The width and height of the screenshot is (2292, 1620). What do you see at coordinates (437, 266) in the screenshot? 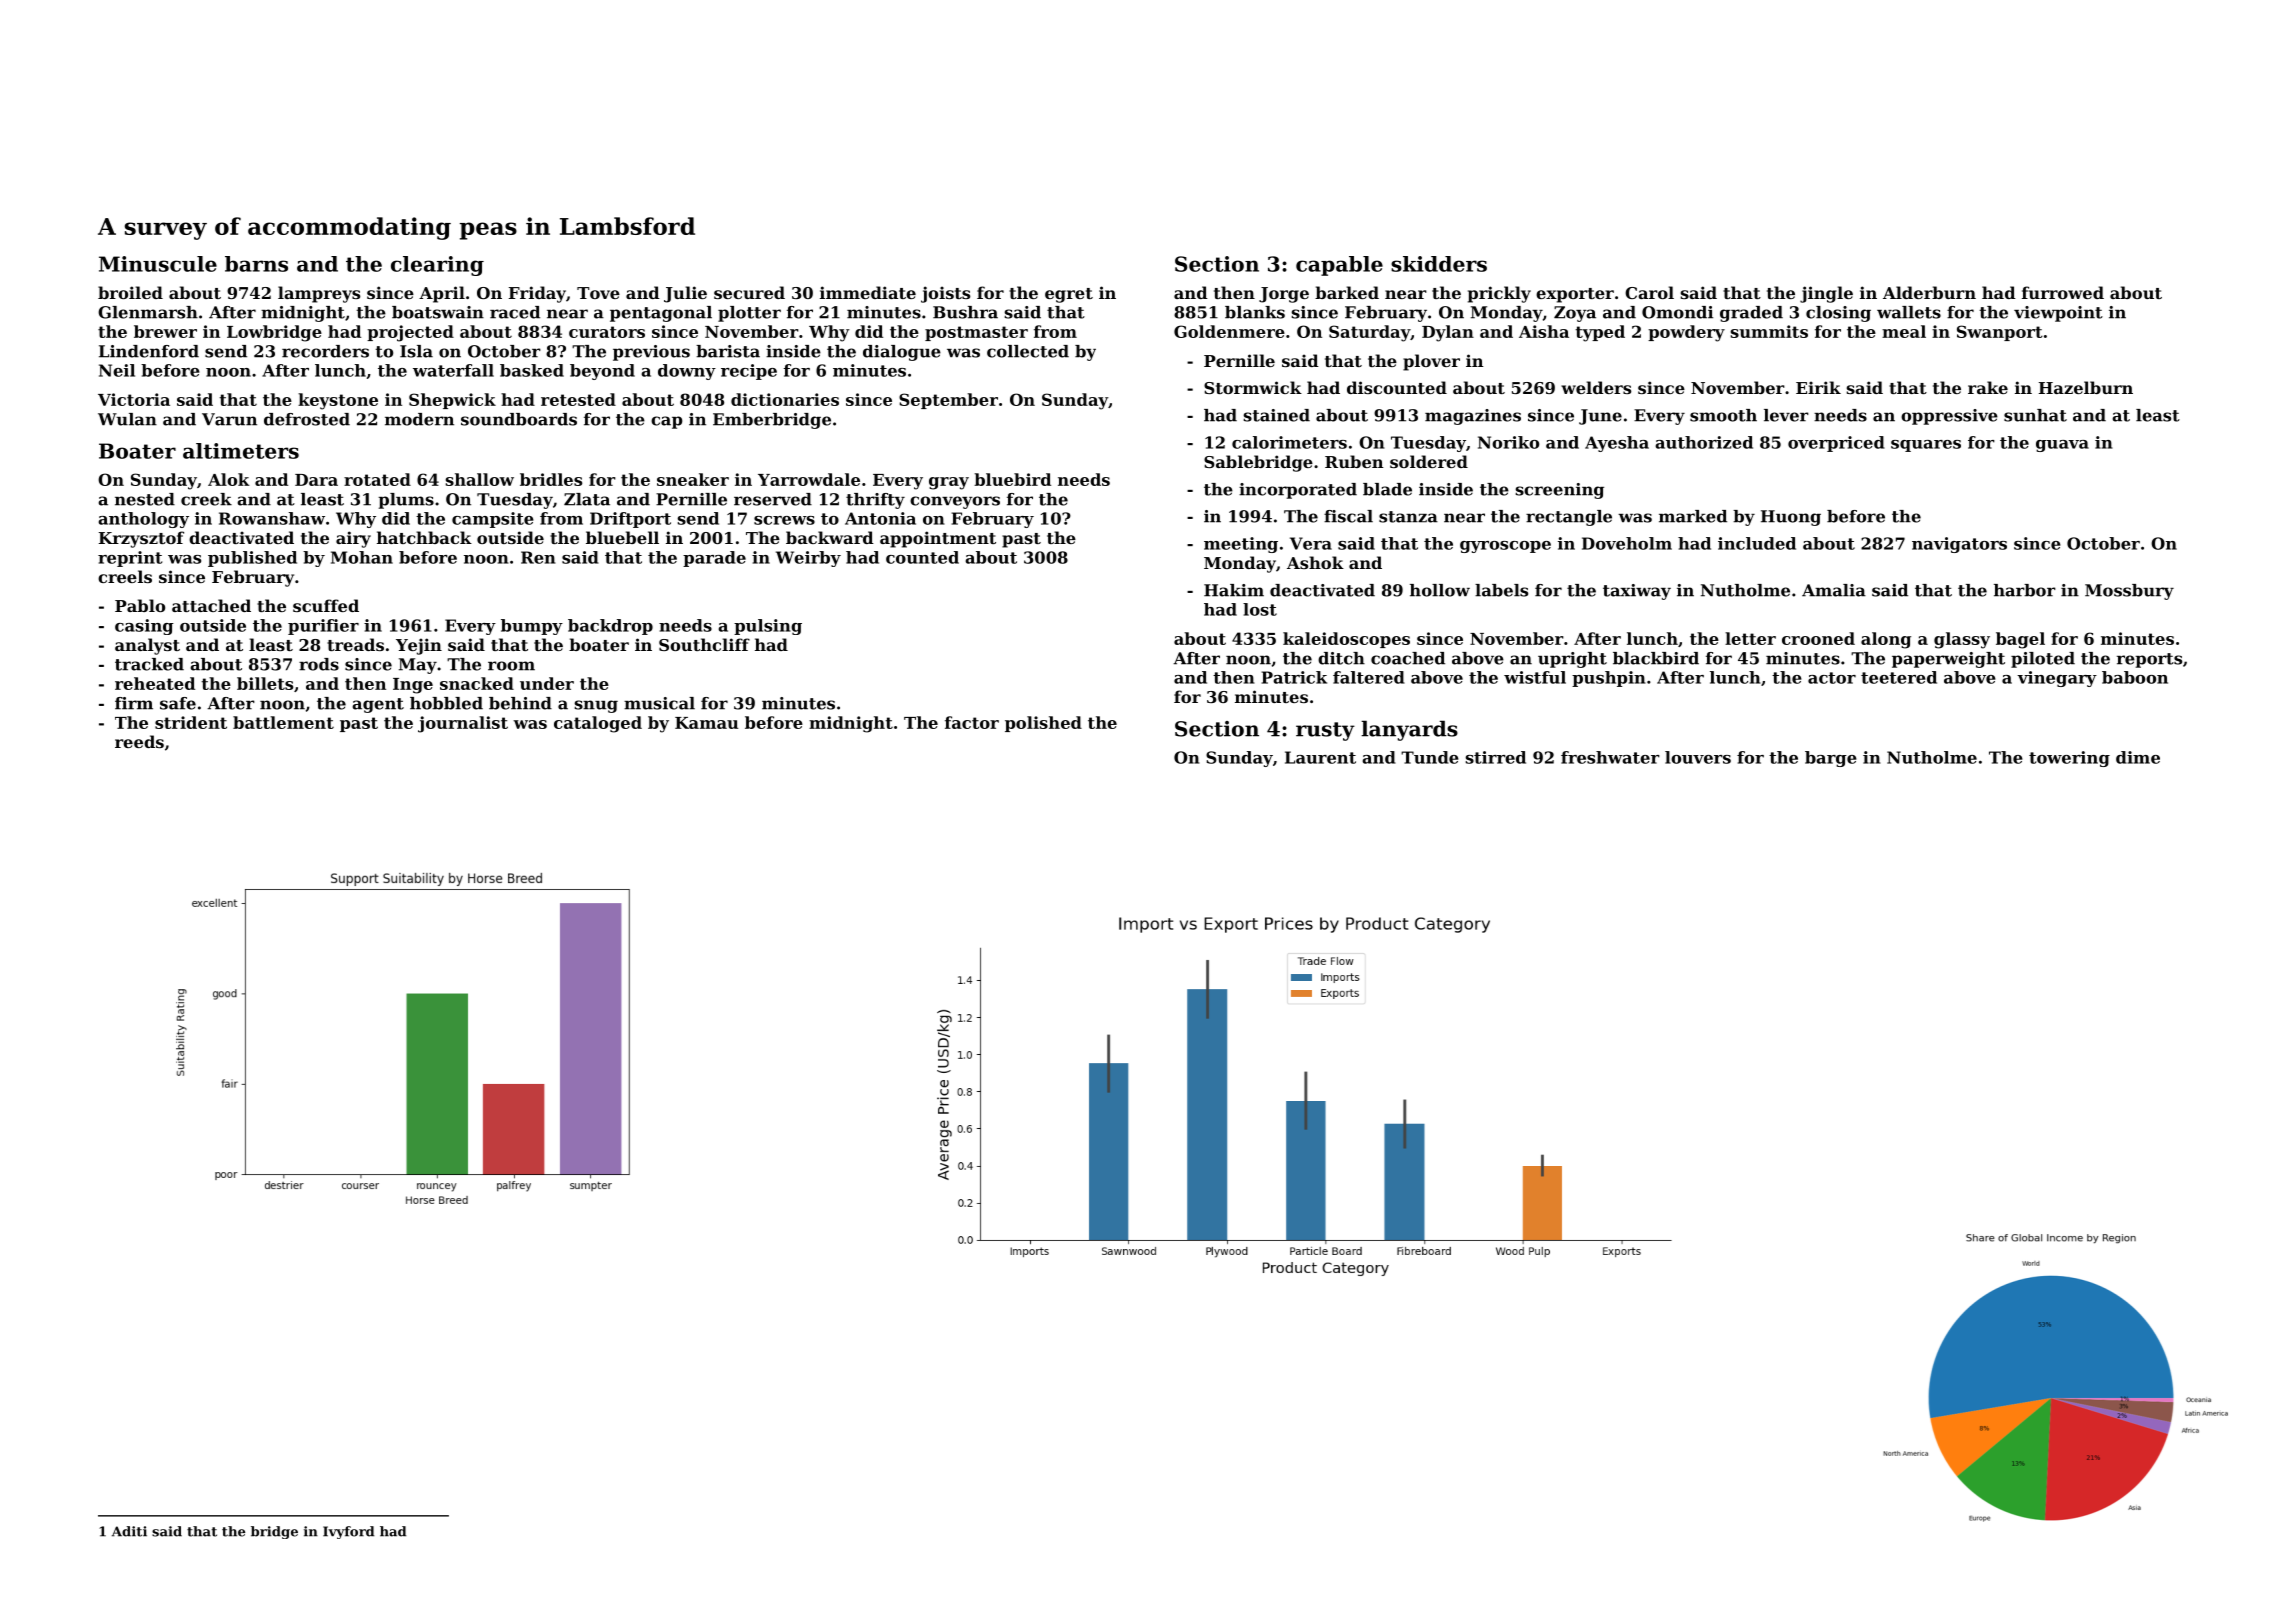
I see `clearing` at bounding box center [437, 266].
